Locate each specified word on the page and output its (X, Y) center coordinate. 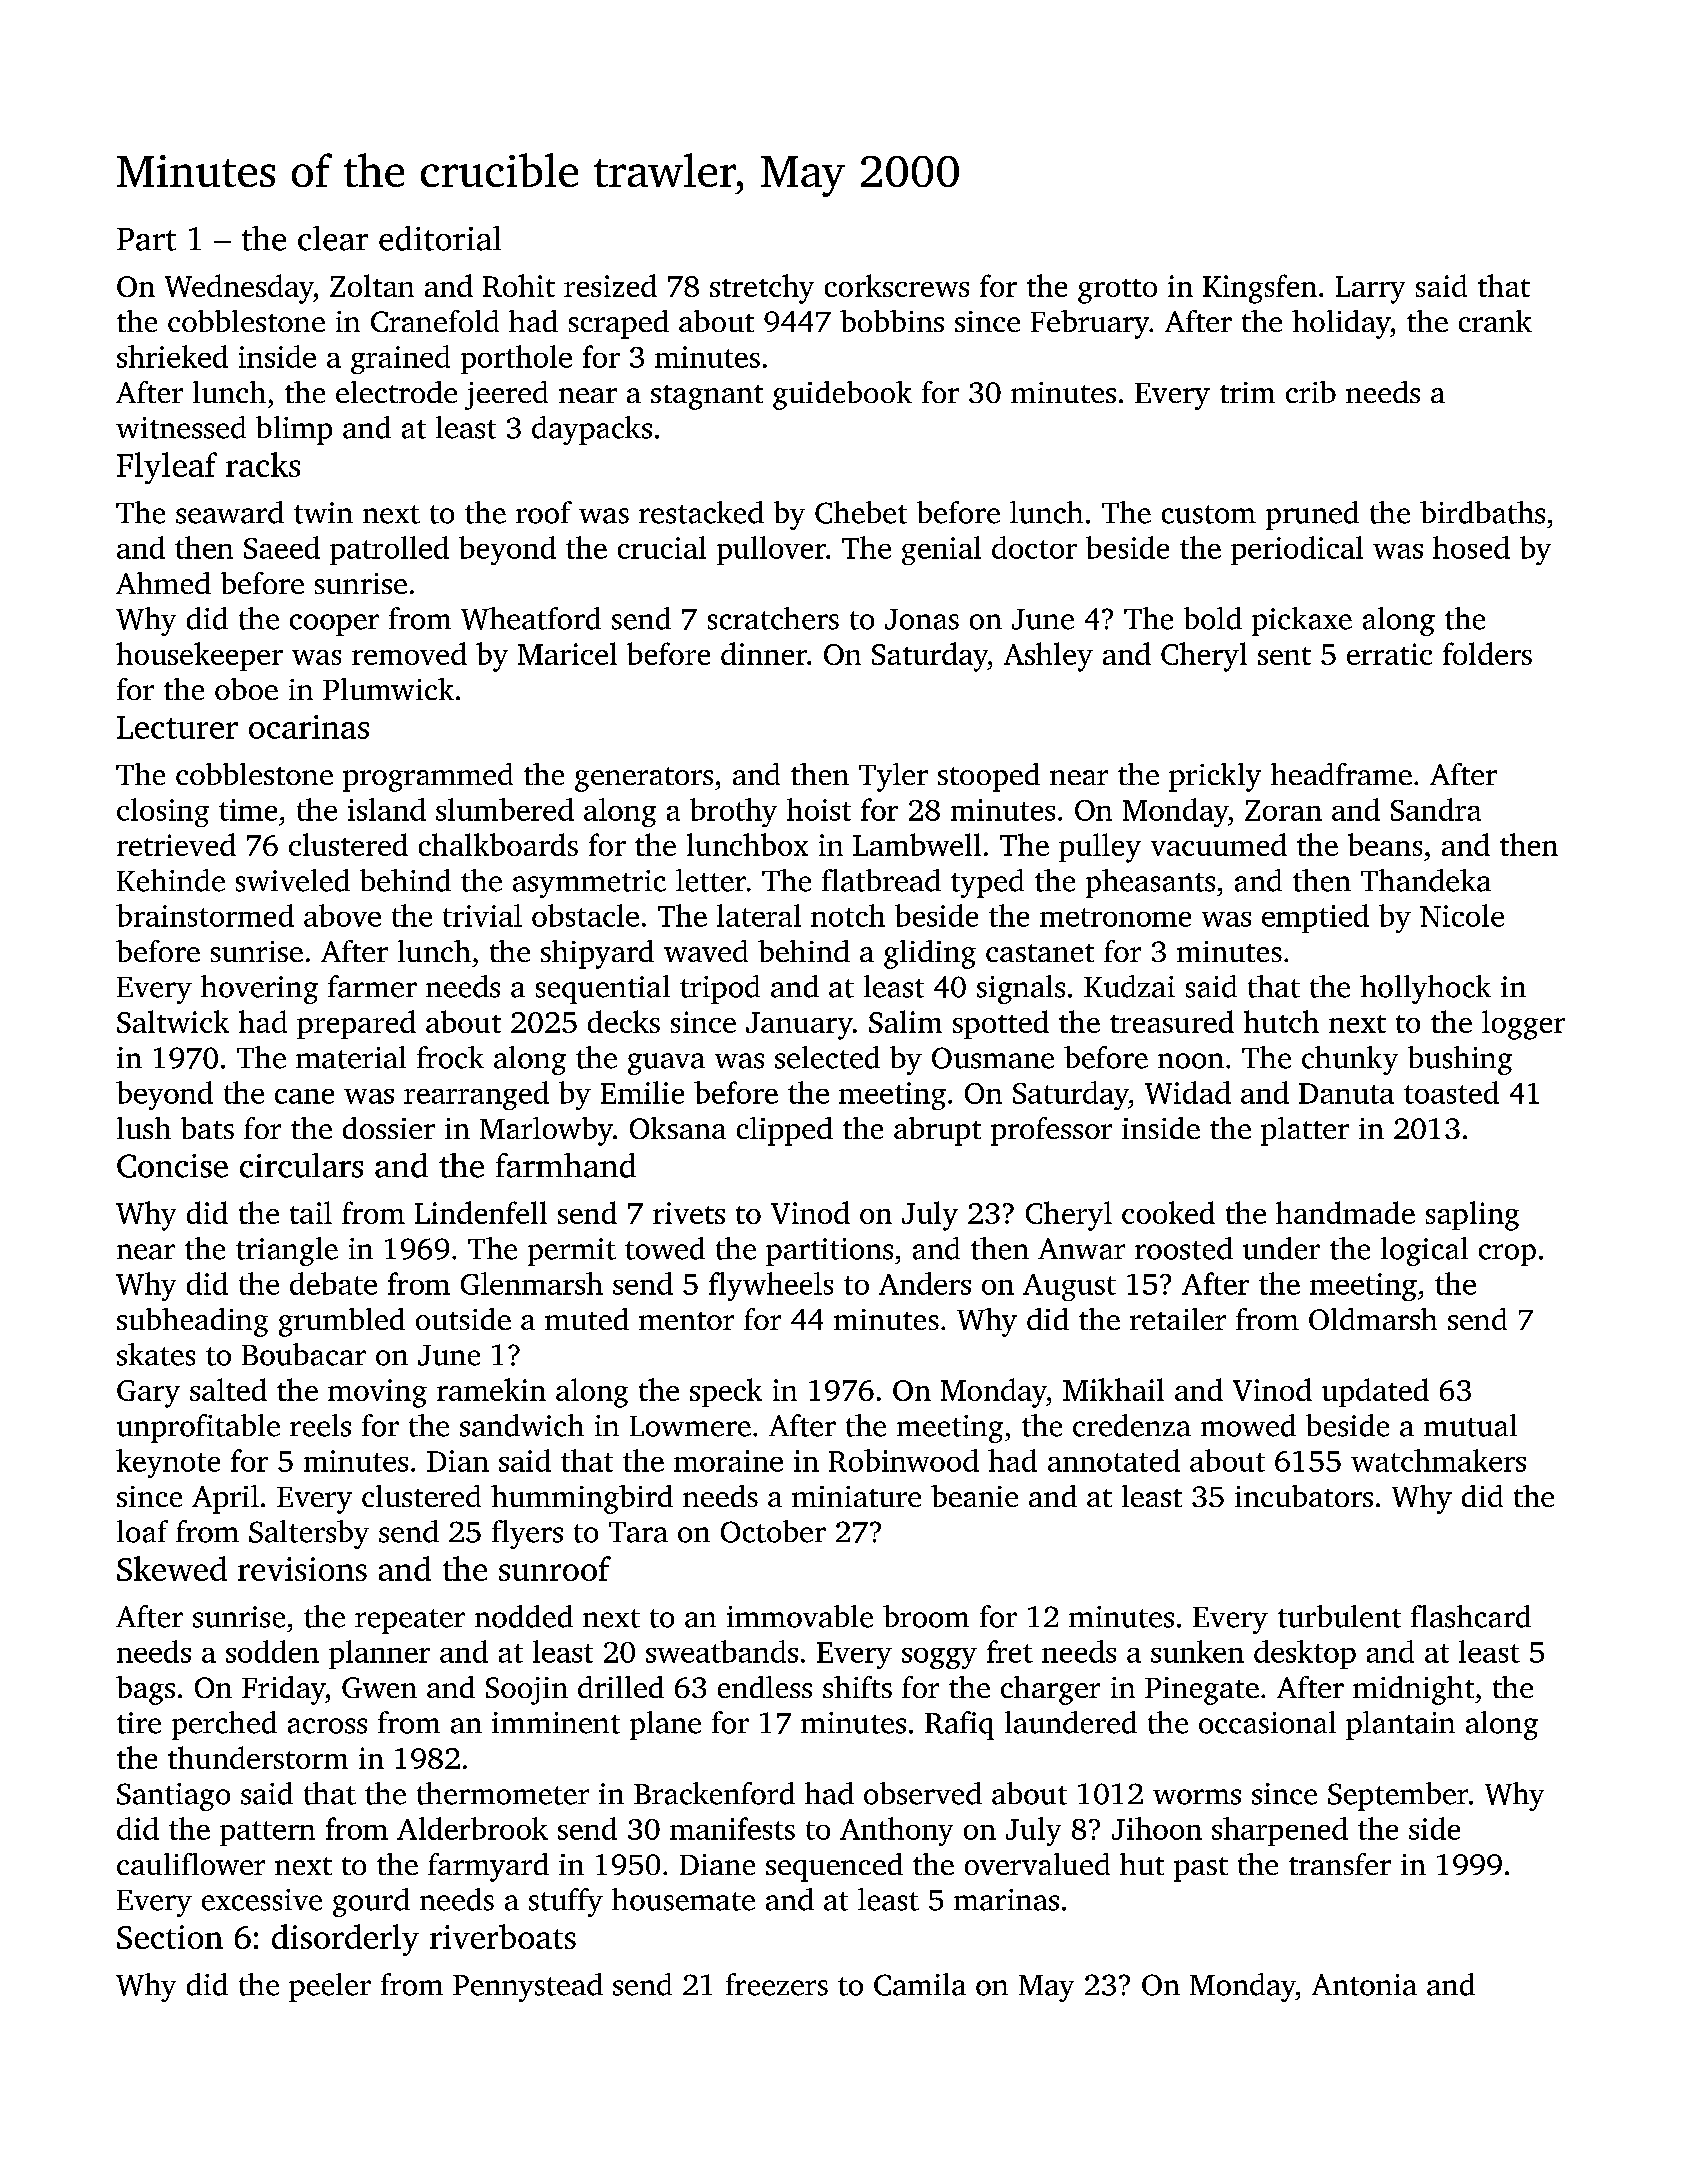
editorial (440, 238)
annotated (1114, 1460)
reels (320, 1425)
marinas (1006, 1900)
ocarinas (309, 727)
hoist (819, 809)
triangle (287, 1251)
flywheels (771, 1286)
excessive (262, 1900)
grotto (1117, 291)
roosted (1184, 1248)
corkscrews (897, 285)
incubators (1304, 1496)
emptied (1315, 918)
